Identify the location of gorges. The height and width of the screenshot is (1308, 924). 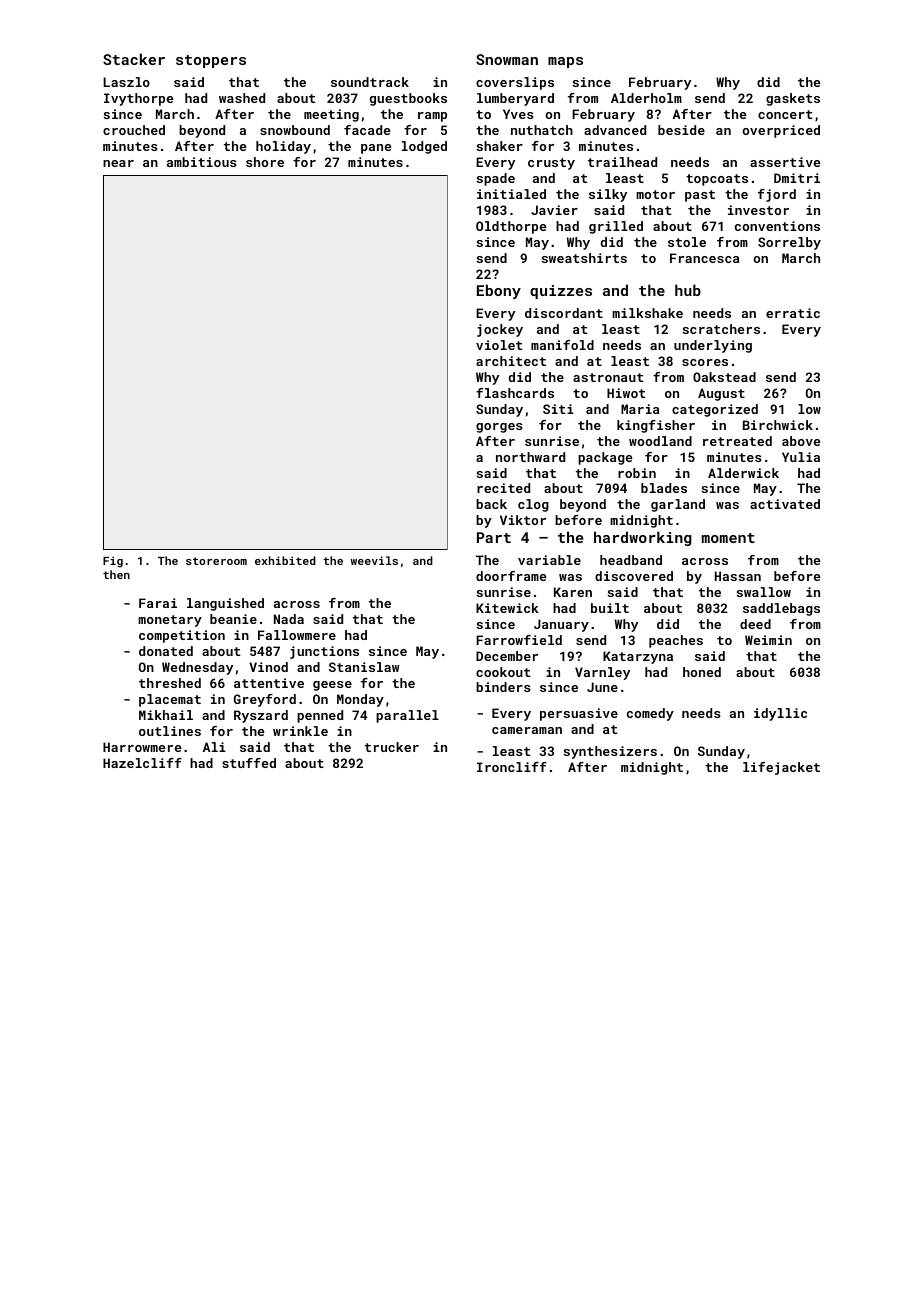
(499, 428).
